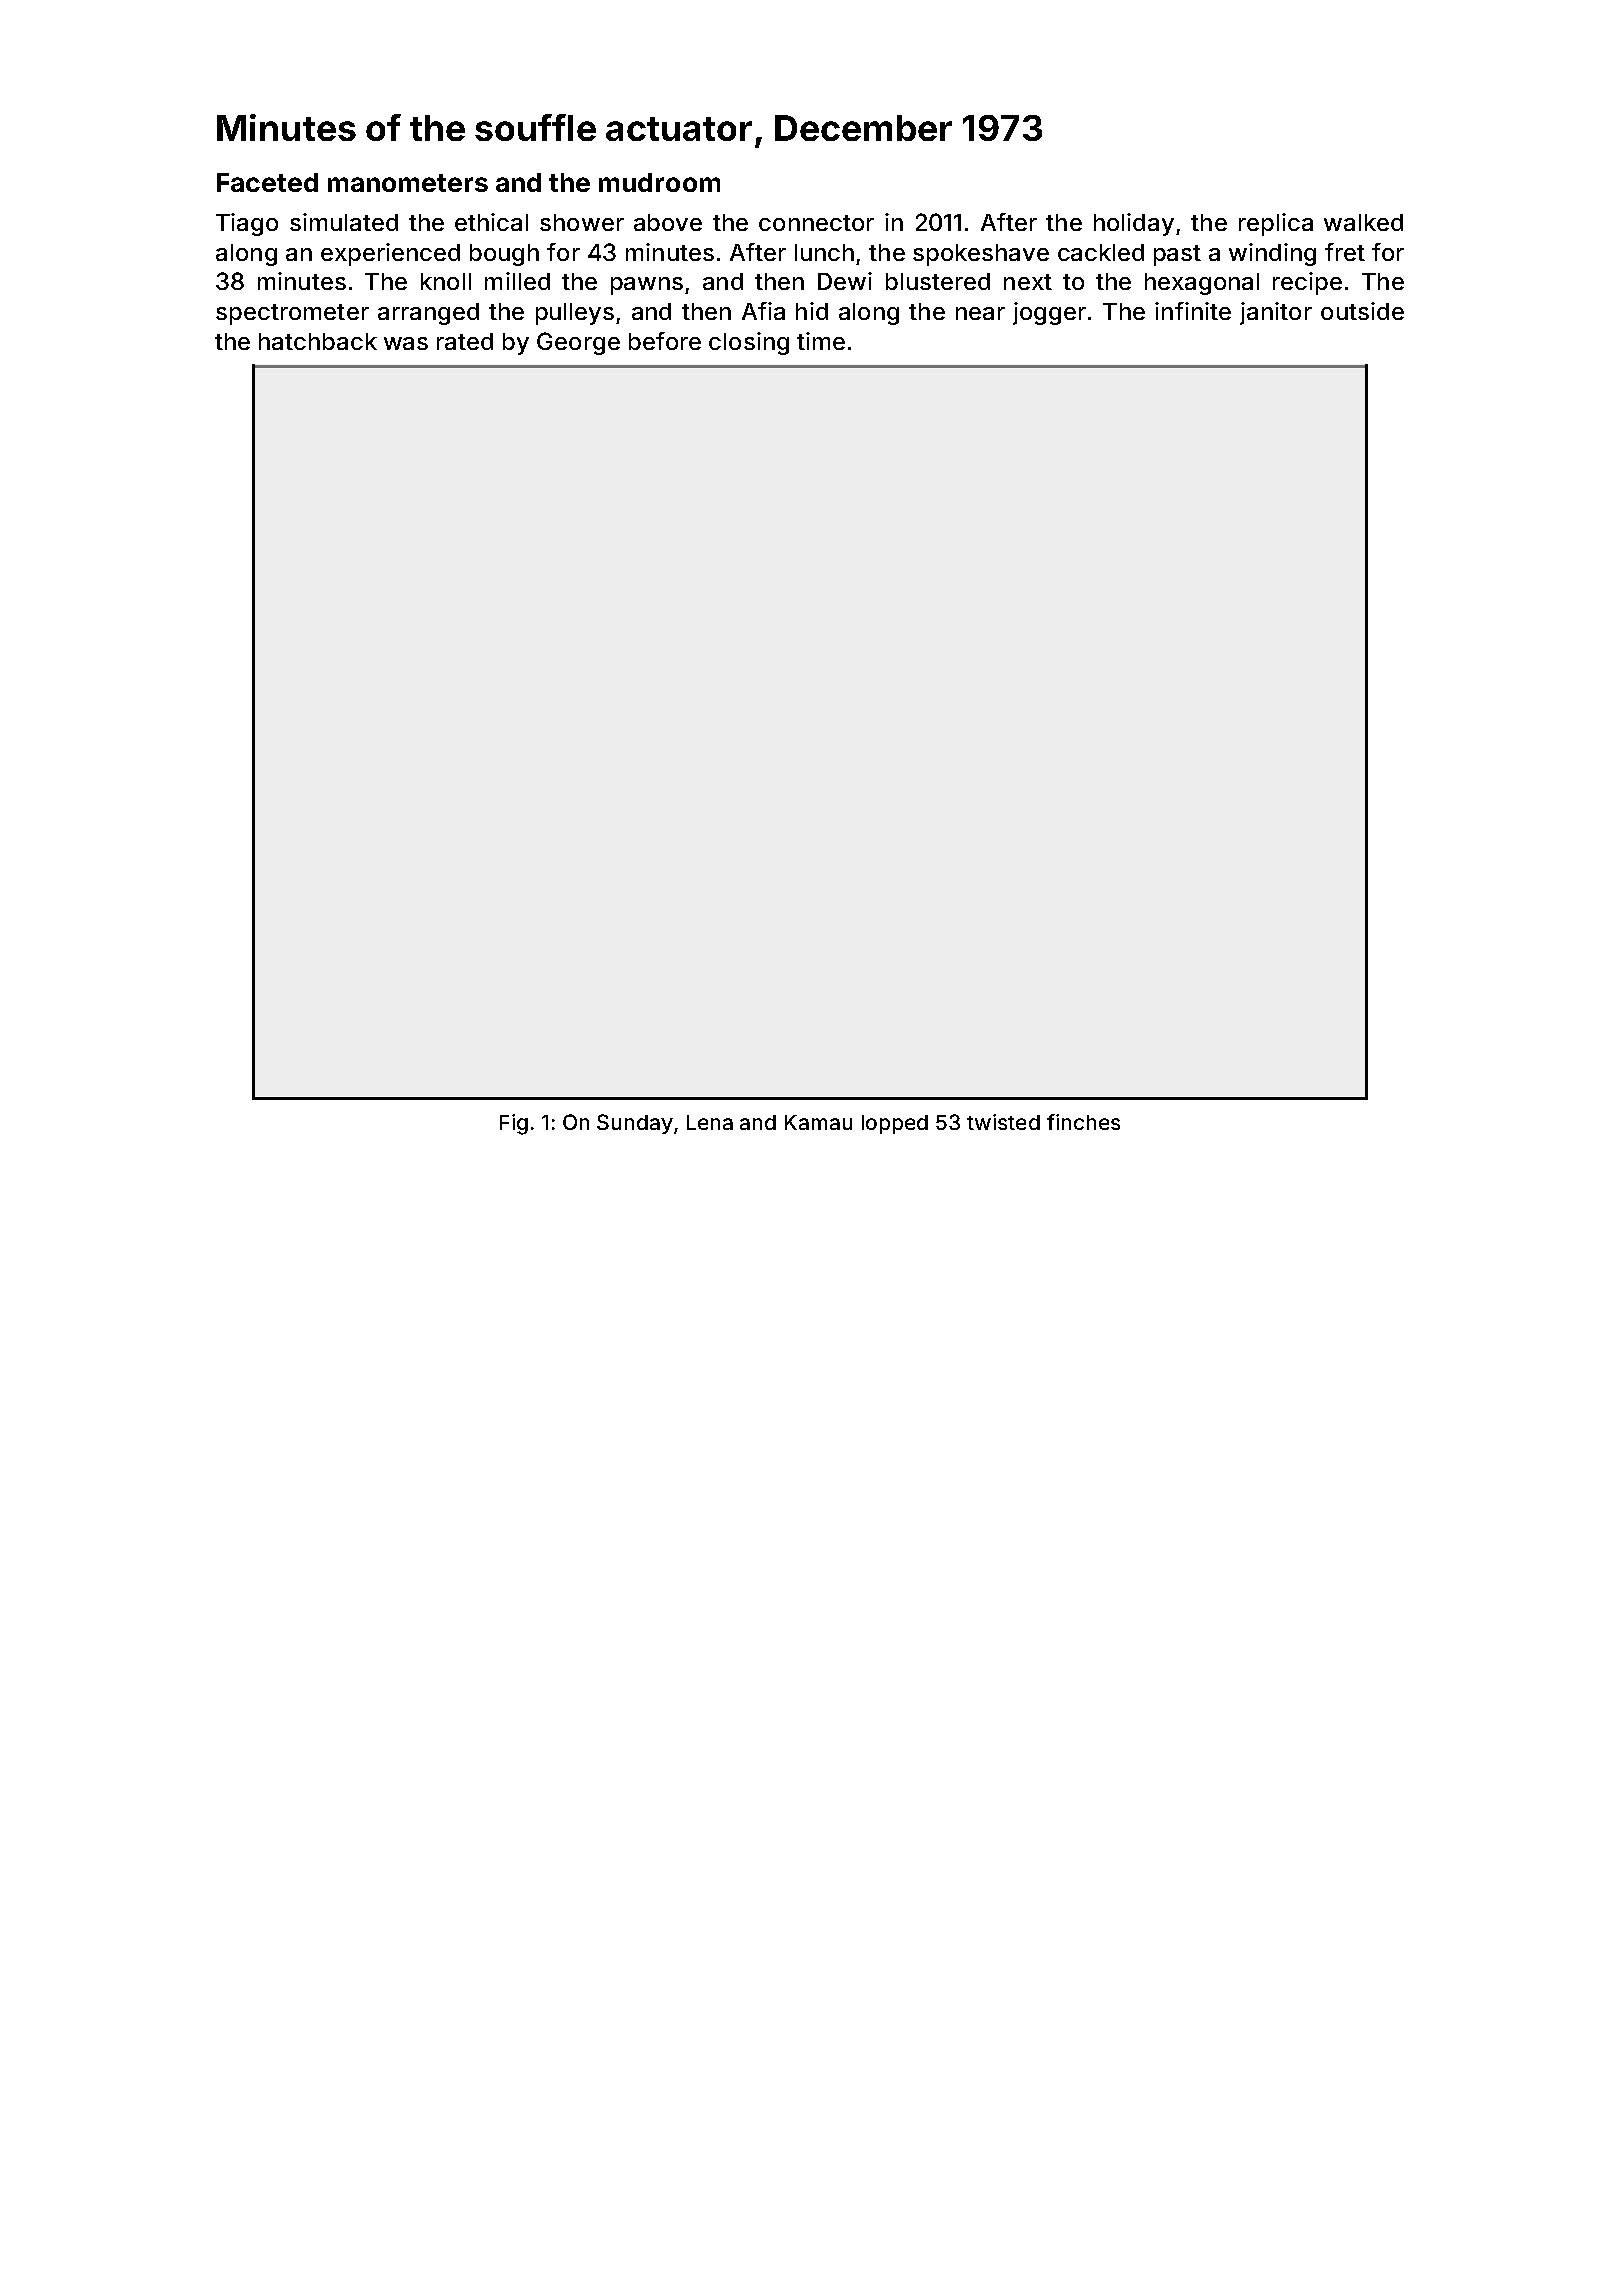 The width and height of the image is (1620, 2292). Describe the element at coordinates (1049, 313) in the image. I see `jogger` at that location.
